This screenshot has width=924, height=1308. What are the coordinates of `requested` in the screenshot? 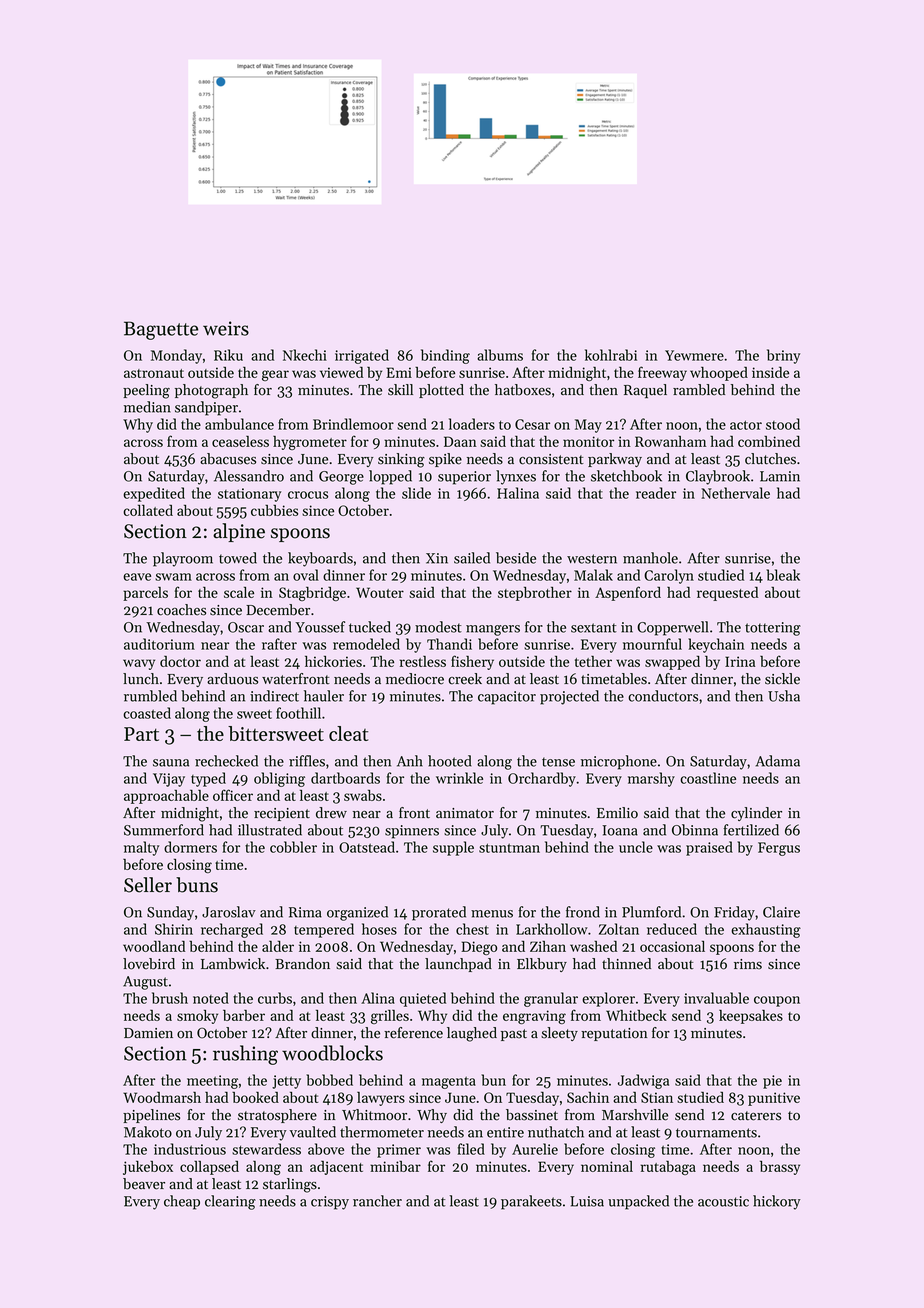 It's located at (727, 594).
